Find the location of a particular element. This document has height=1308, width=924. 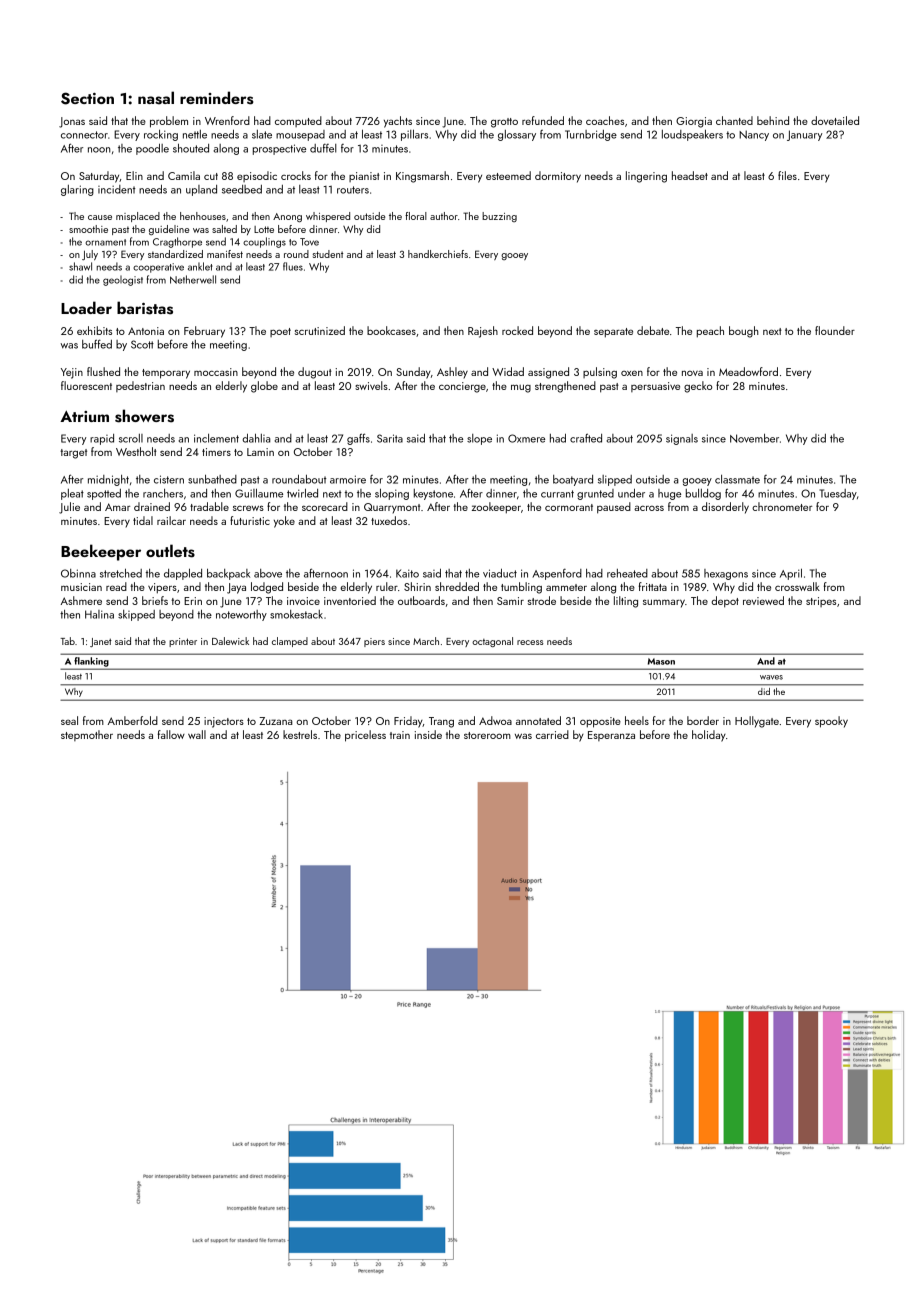

piers is located at coordinates (374, 642).
